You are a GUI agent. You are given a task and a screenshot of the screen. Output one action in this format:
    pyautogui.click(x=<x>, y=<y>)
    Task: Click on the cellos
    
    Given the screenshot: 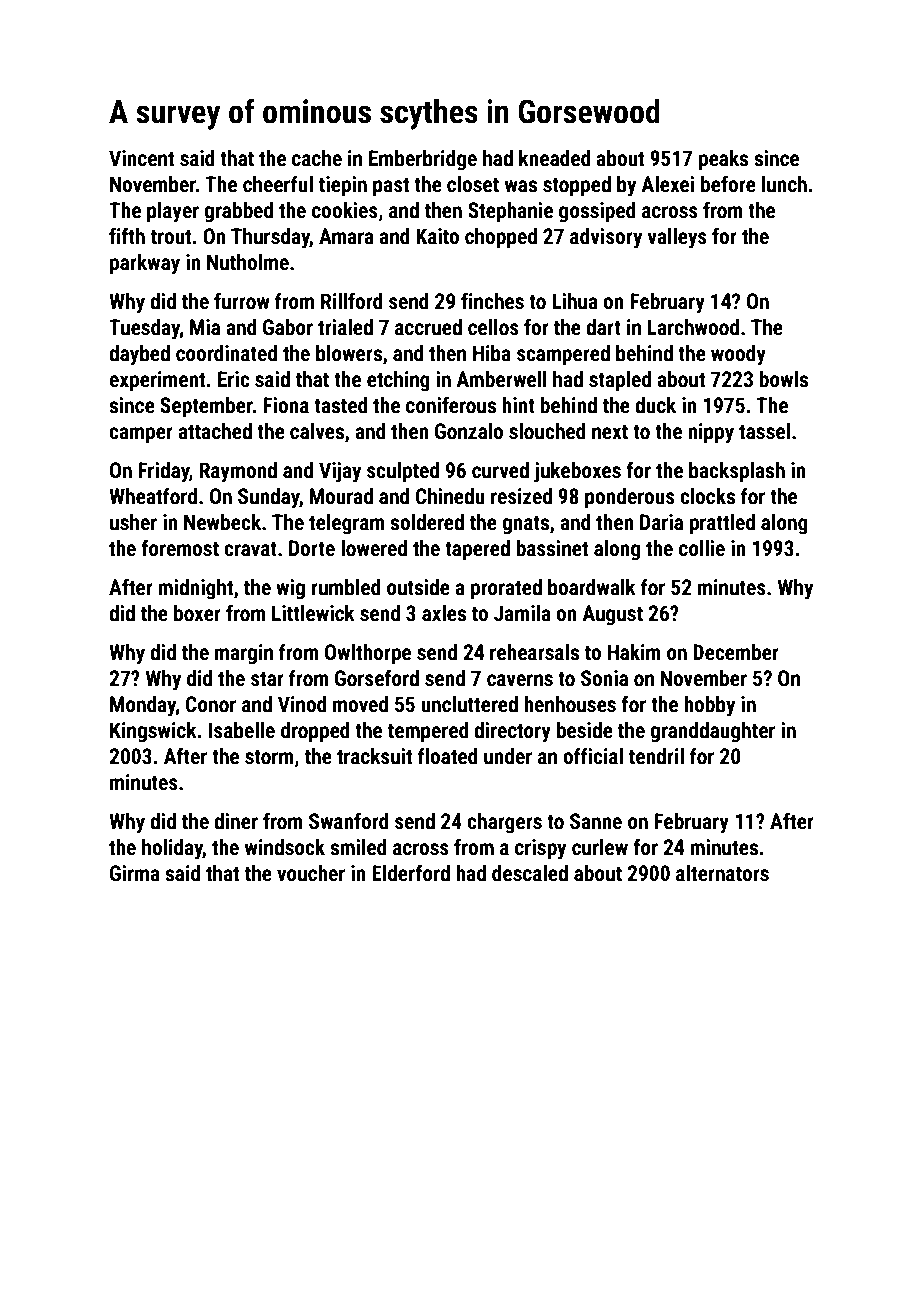 What is the action you would take?
    pyautogui.click(x=493, y=327)
